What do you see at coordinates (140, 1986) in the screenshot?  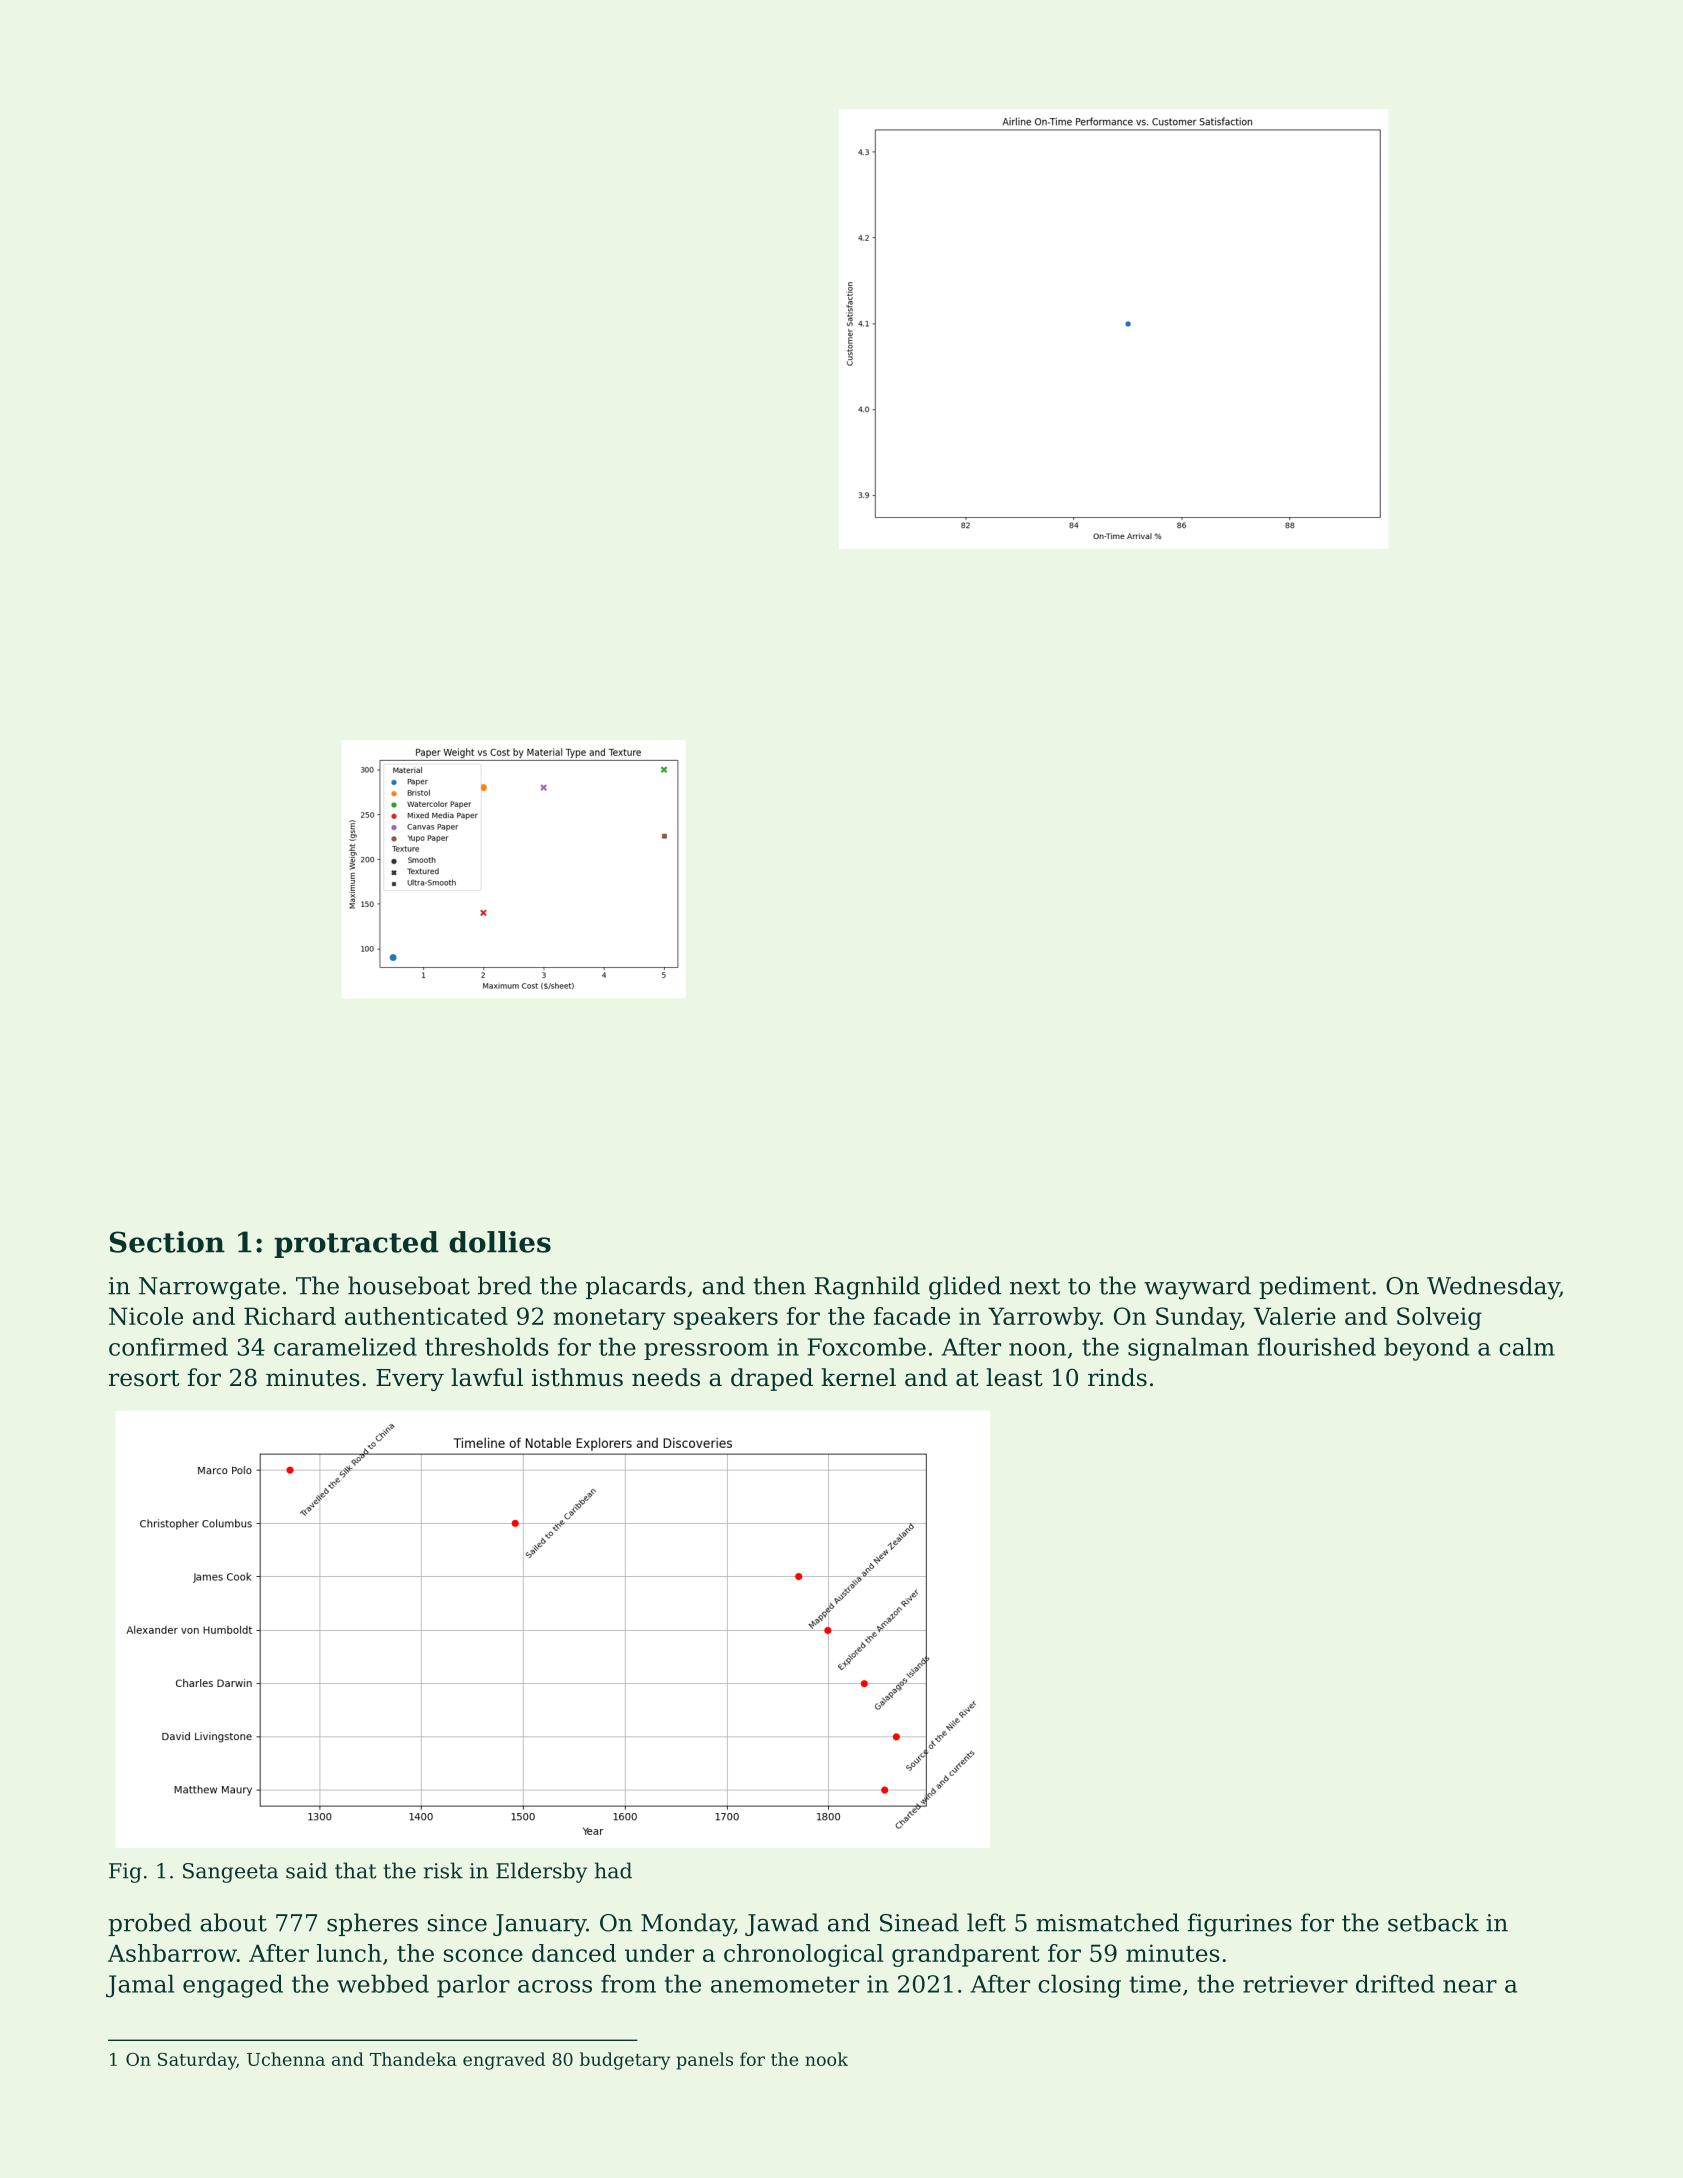 I see `Jamal` at bounding box center [140, 1986].
